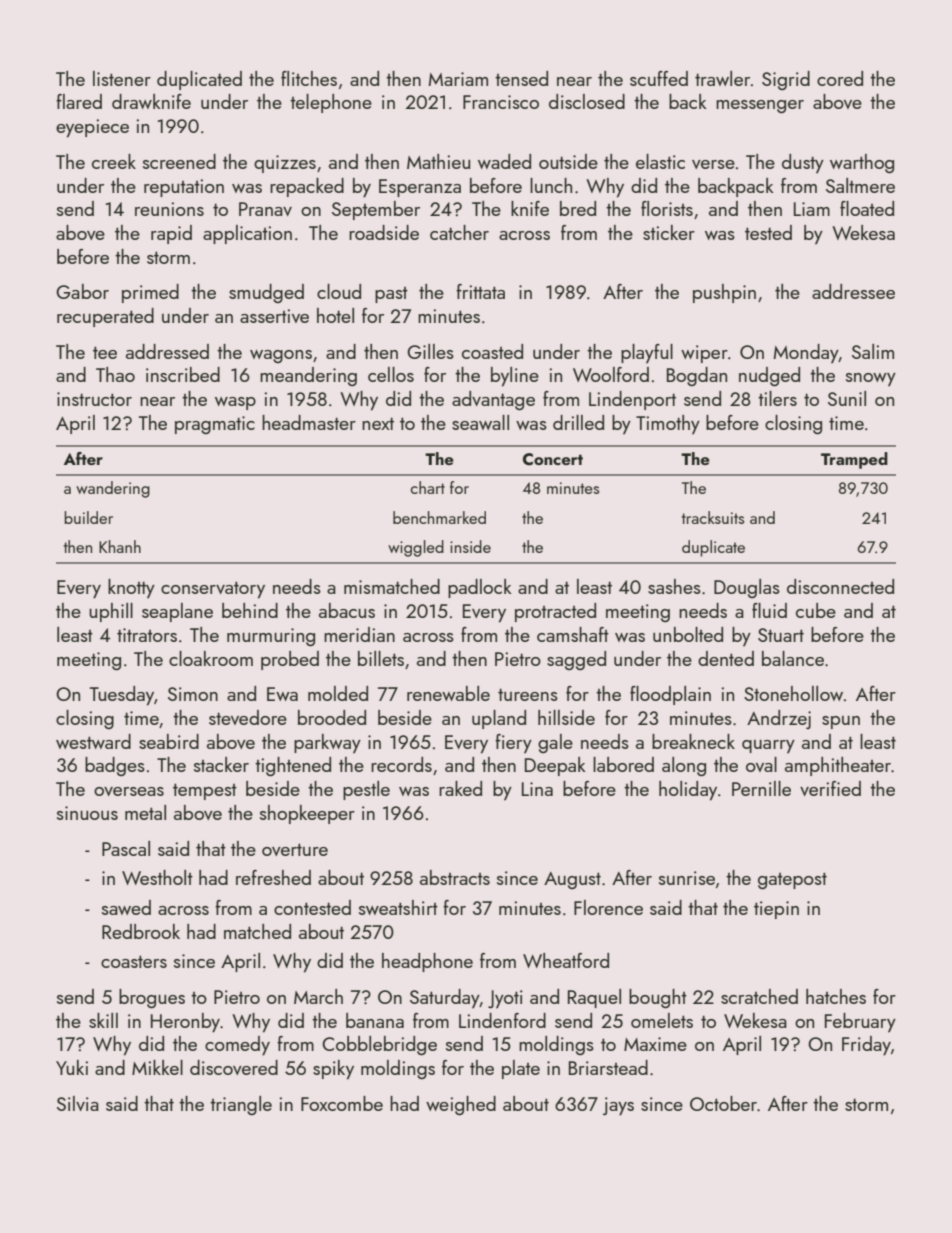  Describe the element at coordinates (445, 998) in the image. I see `Saturday` at that location.
